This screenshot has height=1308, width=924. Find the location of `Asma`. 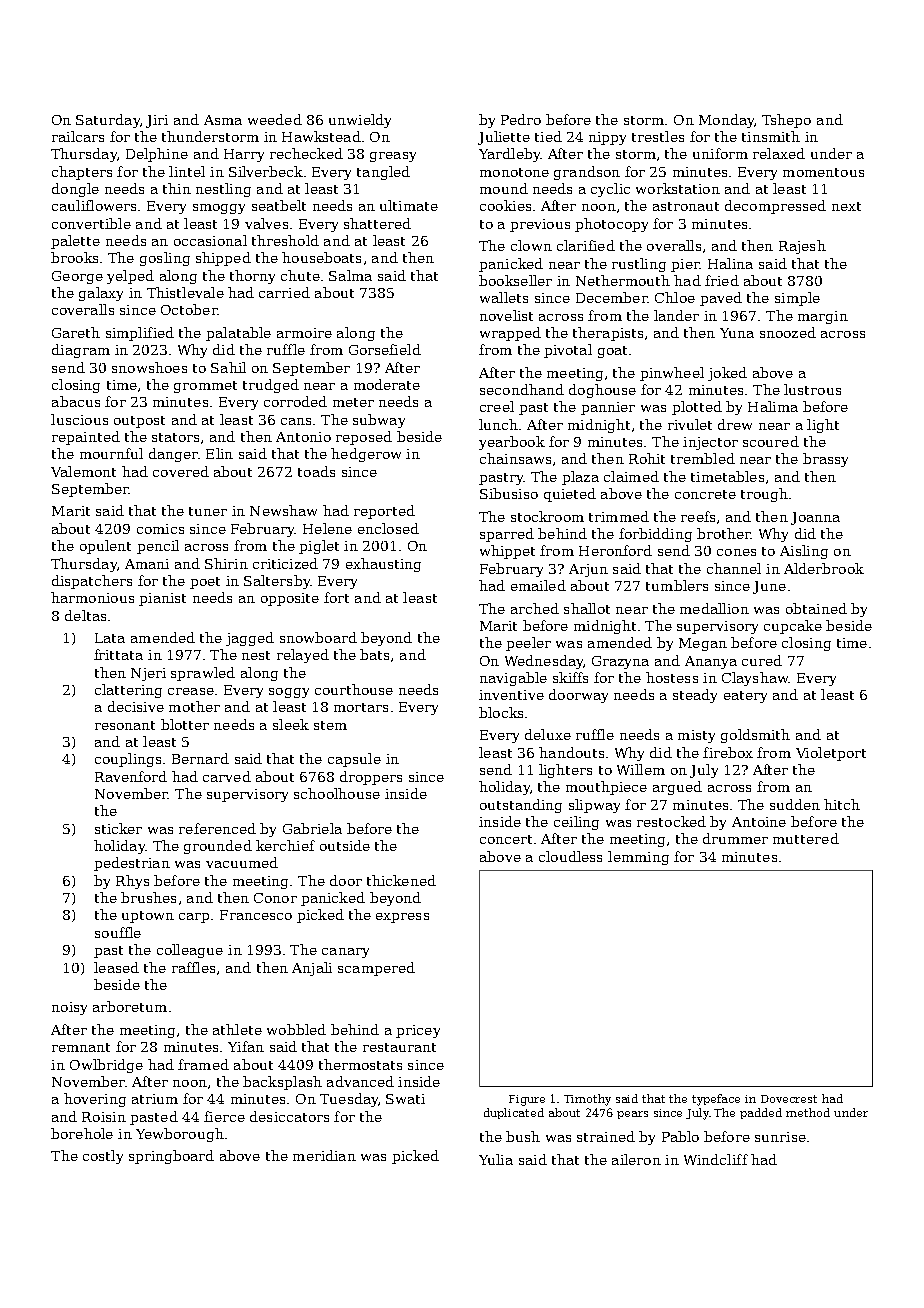

Asma is located at coordinates (223, 120).
